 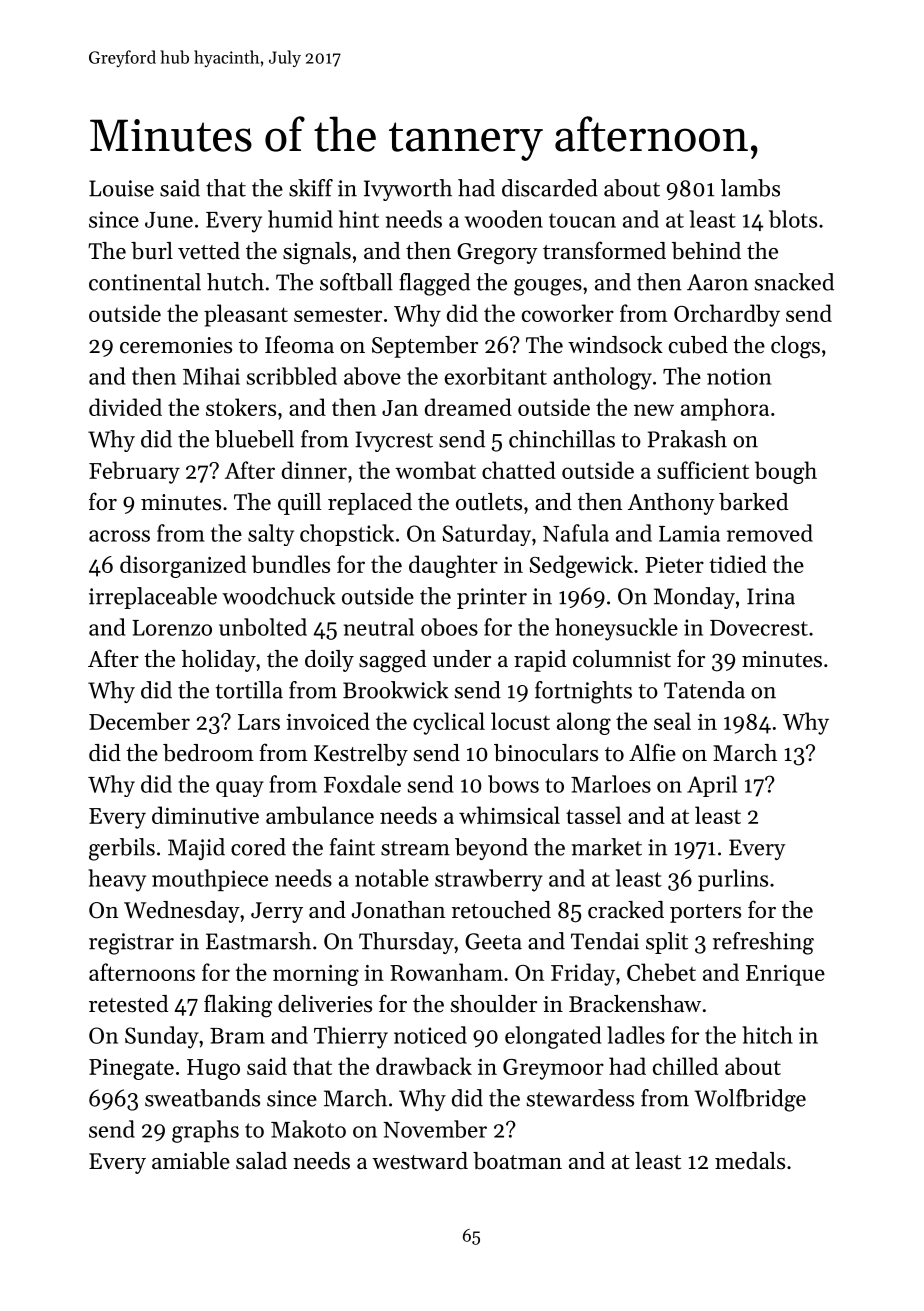 I want to click on lambs, so click(x=750, y=188).
